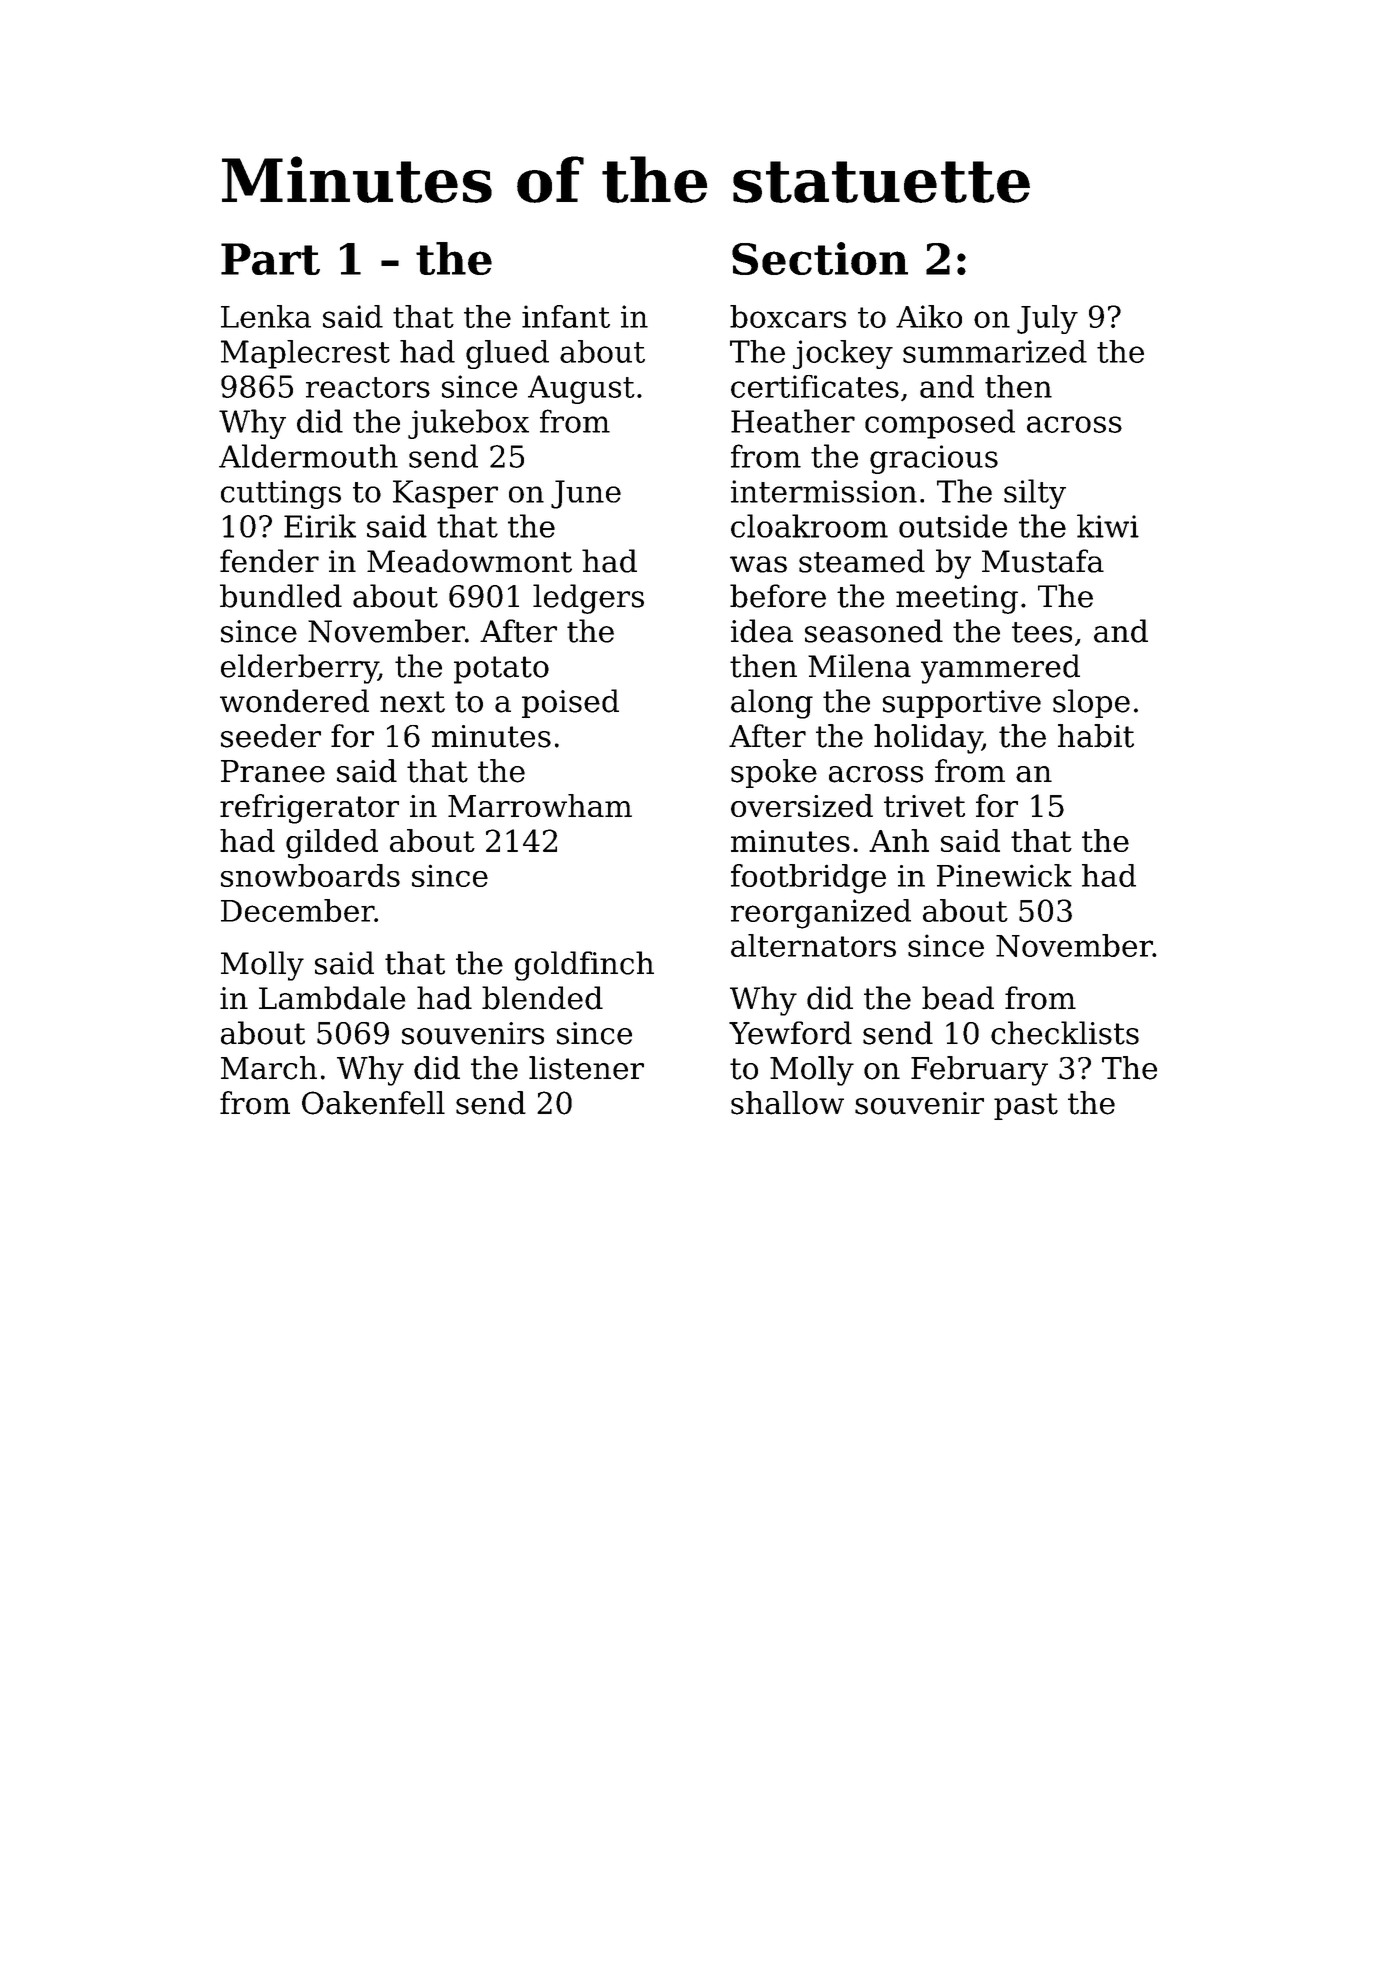 The image size is (1386, 1969). Describe the element at coordinates (540, 805) in the document. I see `Marrowham` at that location.
